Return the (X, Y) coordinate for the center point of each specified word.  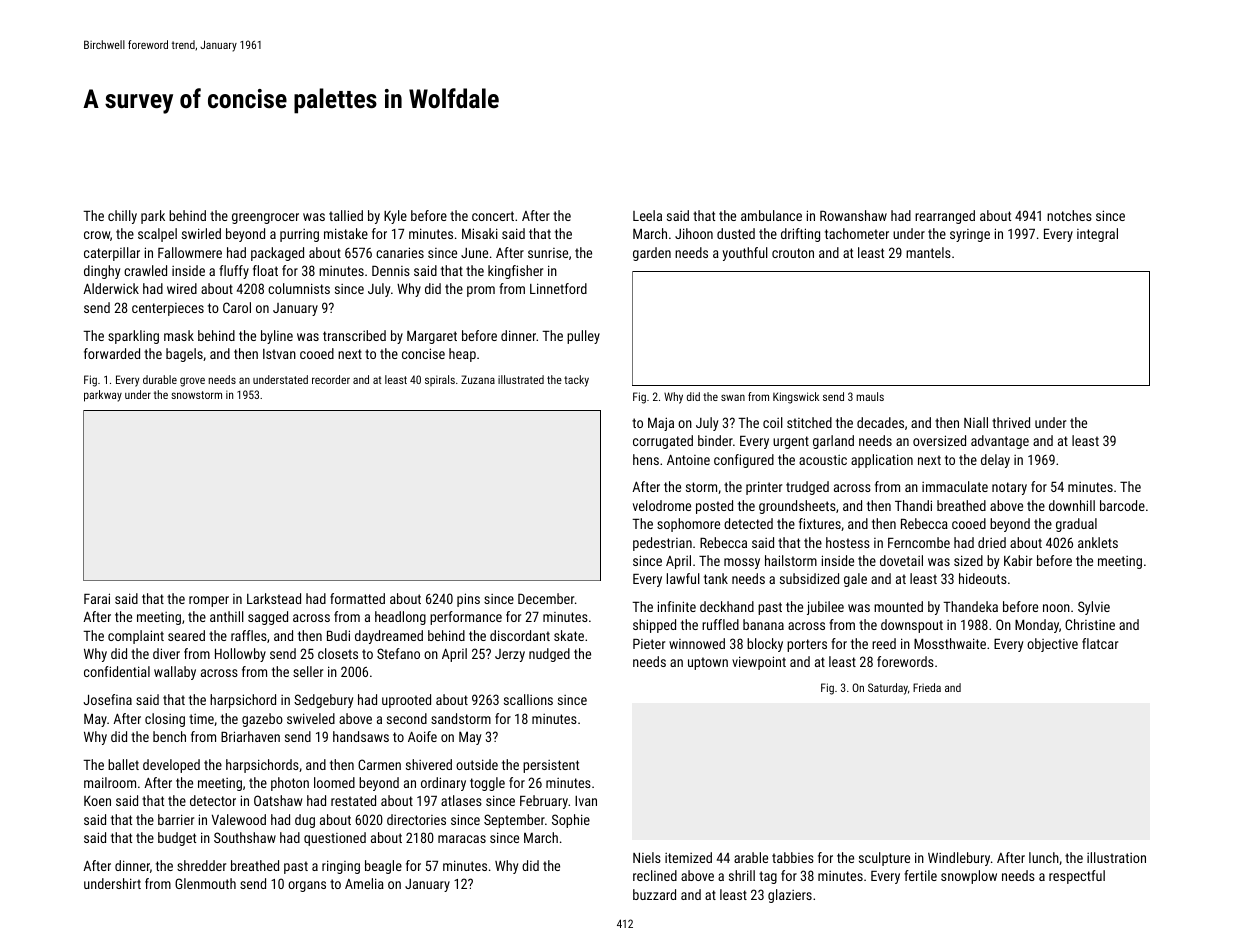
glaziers (790, 896)
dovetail (901, 560)
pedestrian (662, 544)
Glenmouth (205, 883)
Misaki (480, 233)
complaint (136, 637)
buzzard (654, 894)
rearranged (945, 217)
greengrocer (265, 218)
